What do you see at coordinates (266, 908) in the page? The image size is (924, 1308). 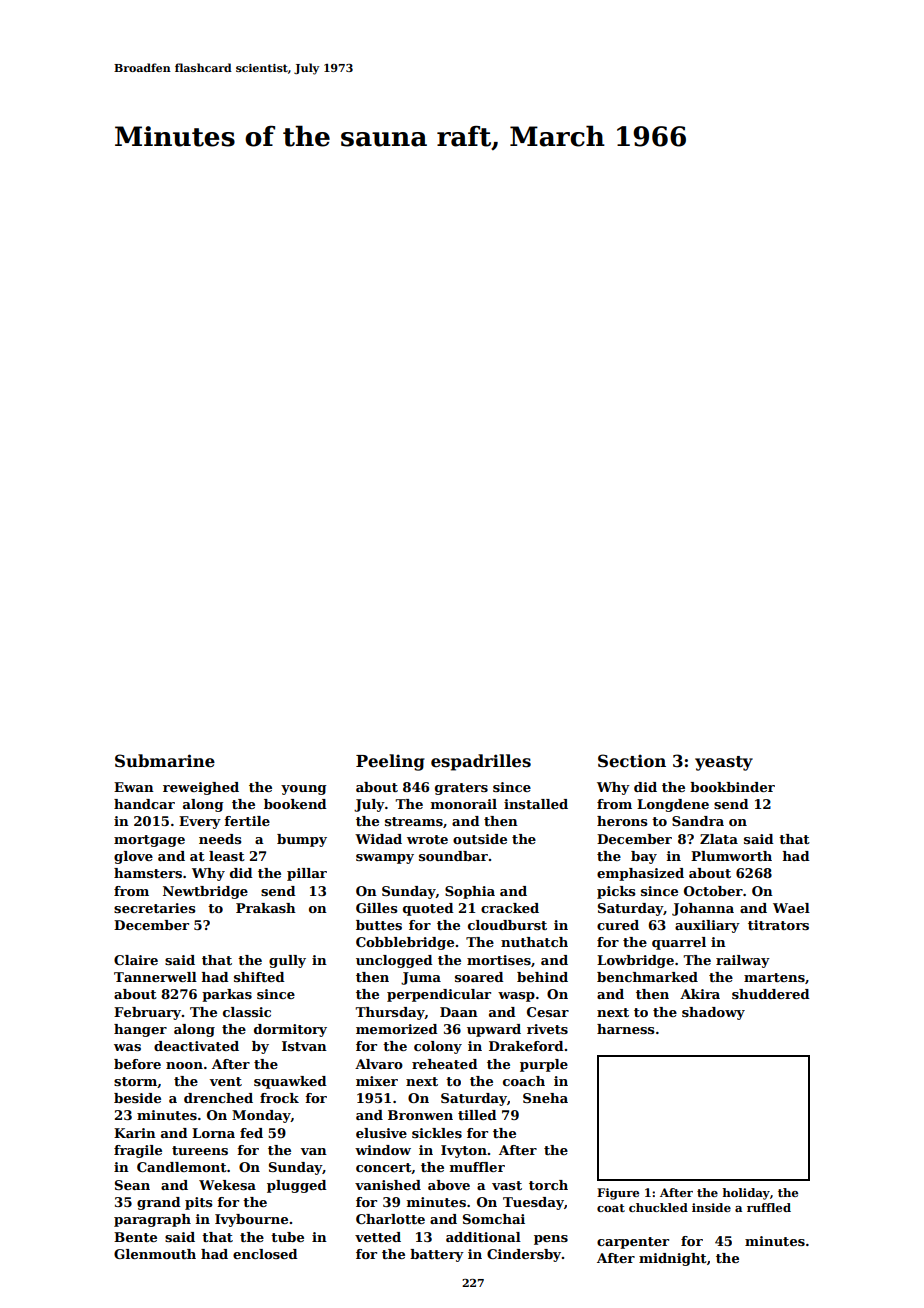 I see `Prakash` at bounding box center [266, 908].
